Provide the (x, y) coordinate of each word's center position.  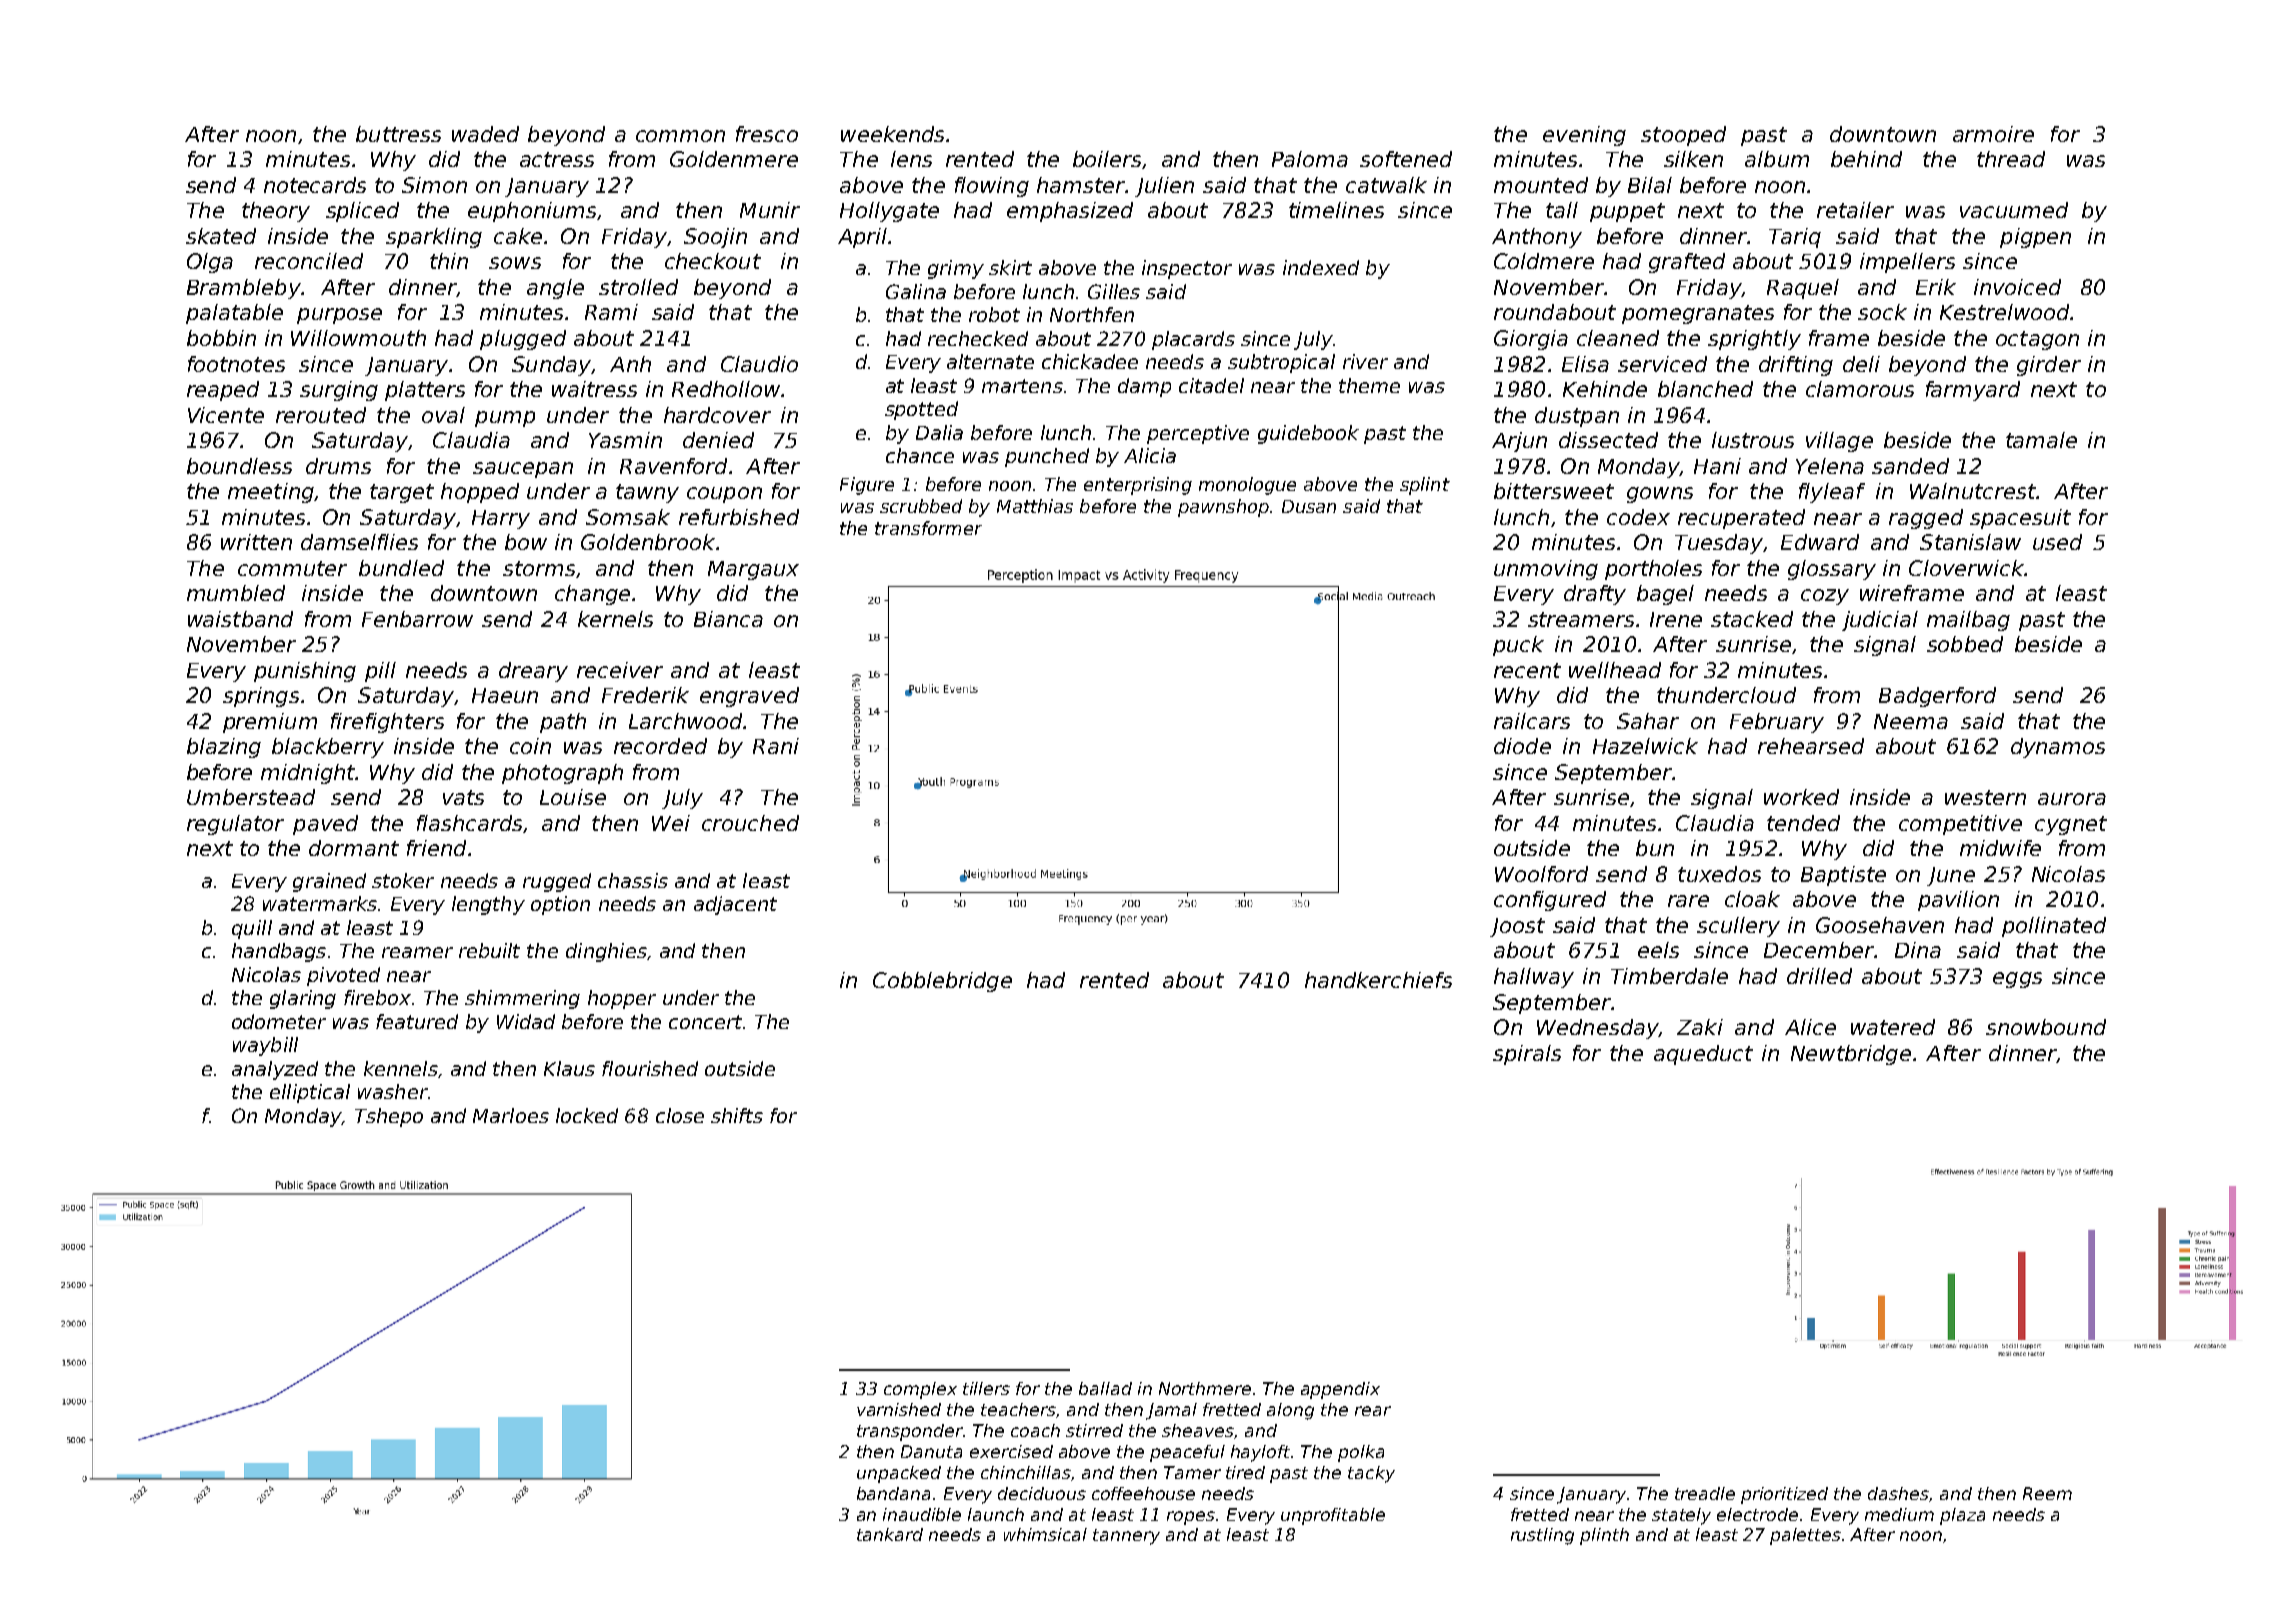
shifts (737, 1115)
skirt (1010, 267)
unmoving (1546, 570)
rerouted (321, 415)
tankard (890, 1534)
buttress (398, 134)
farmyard (1973, 391)
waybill (265, 1046)
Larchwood (685, 721)
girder (2049, 366)
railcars (1532, 721)
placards (1193, 340)
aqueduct (1703, 1055)
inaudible (922, 1514)
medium (1899, 1514)
